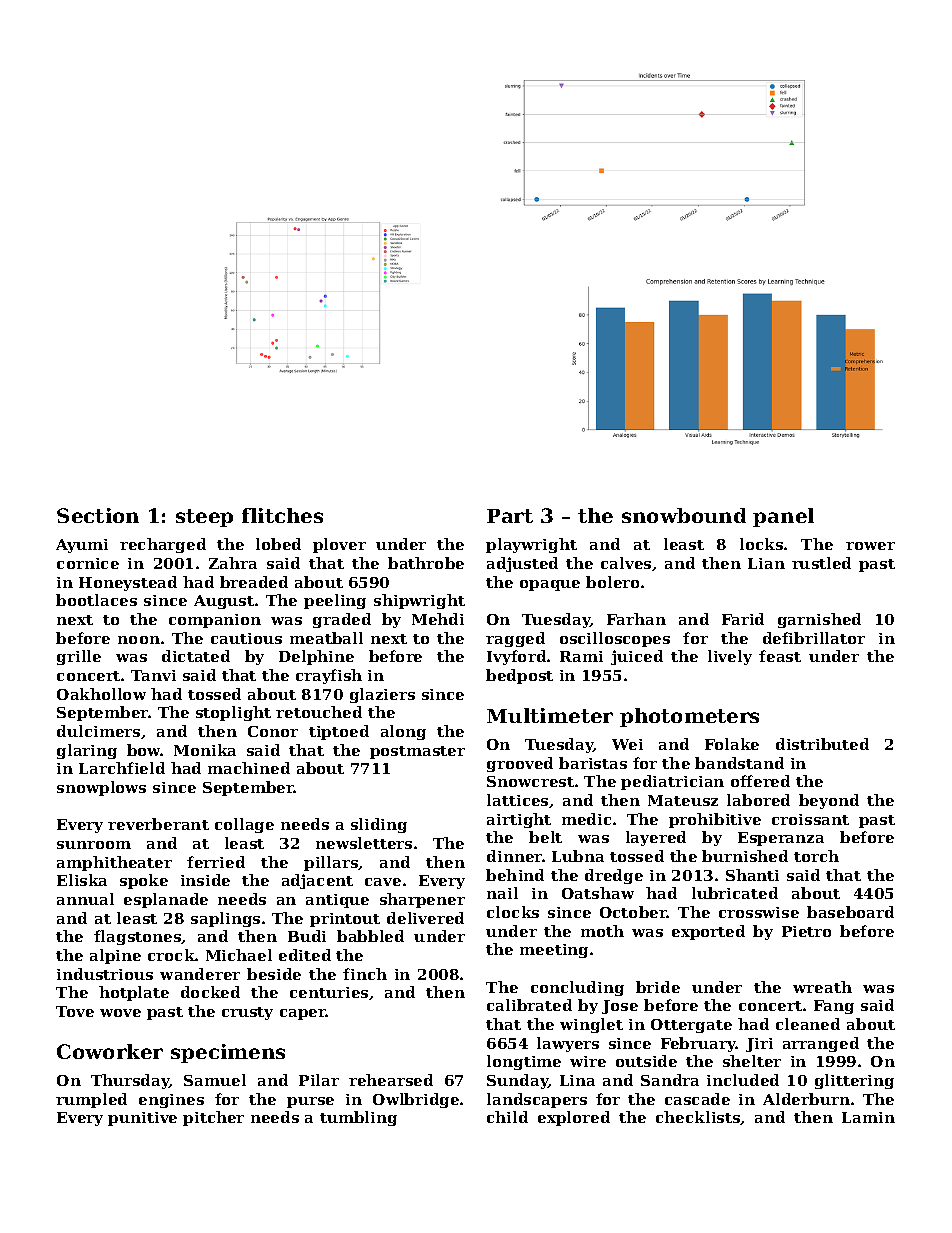  I want to click on Pietro, so click(806, 931).
